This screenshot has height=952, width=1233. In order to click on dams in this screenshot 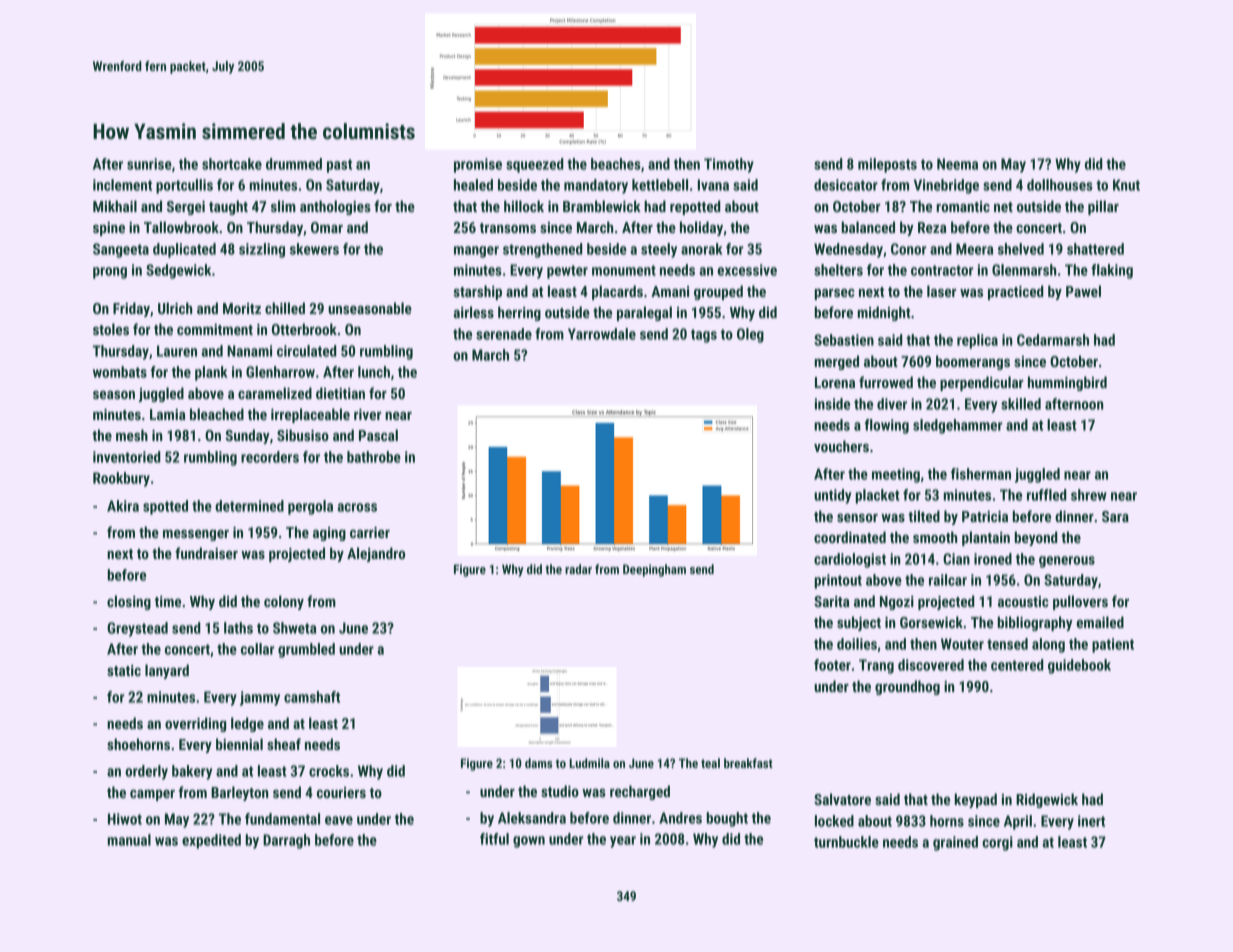, I will do `click(538, 763)`.
